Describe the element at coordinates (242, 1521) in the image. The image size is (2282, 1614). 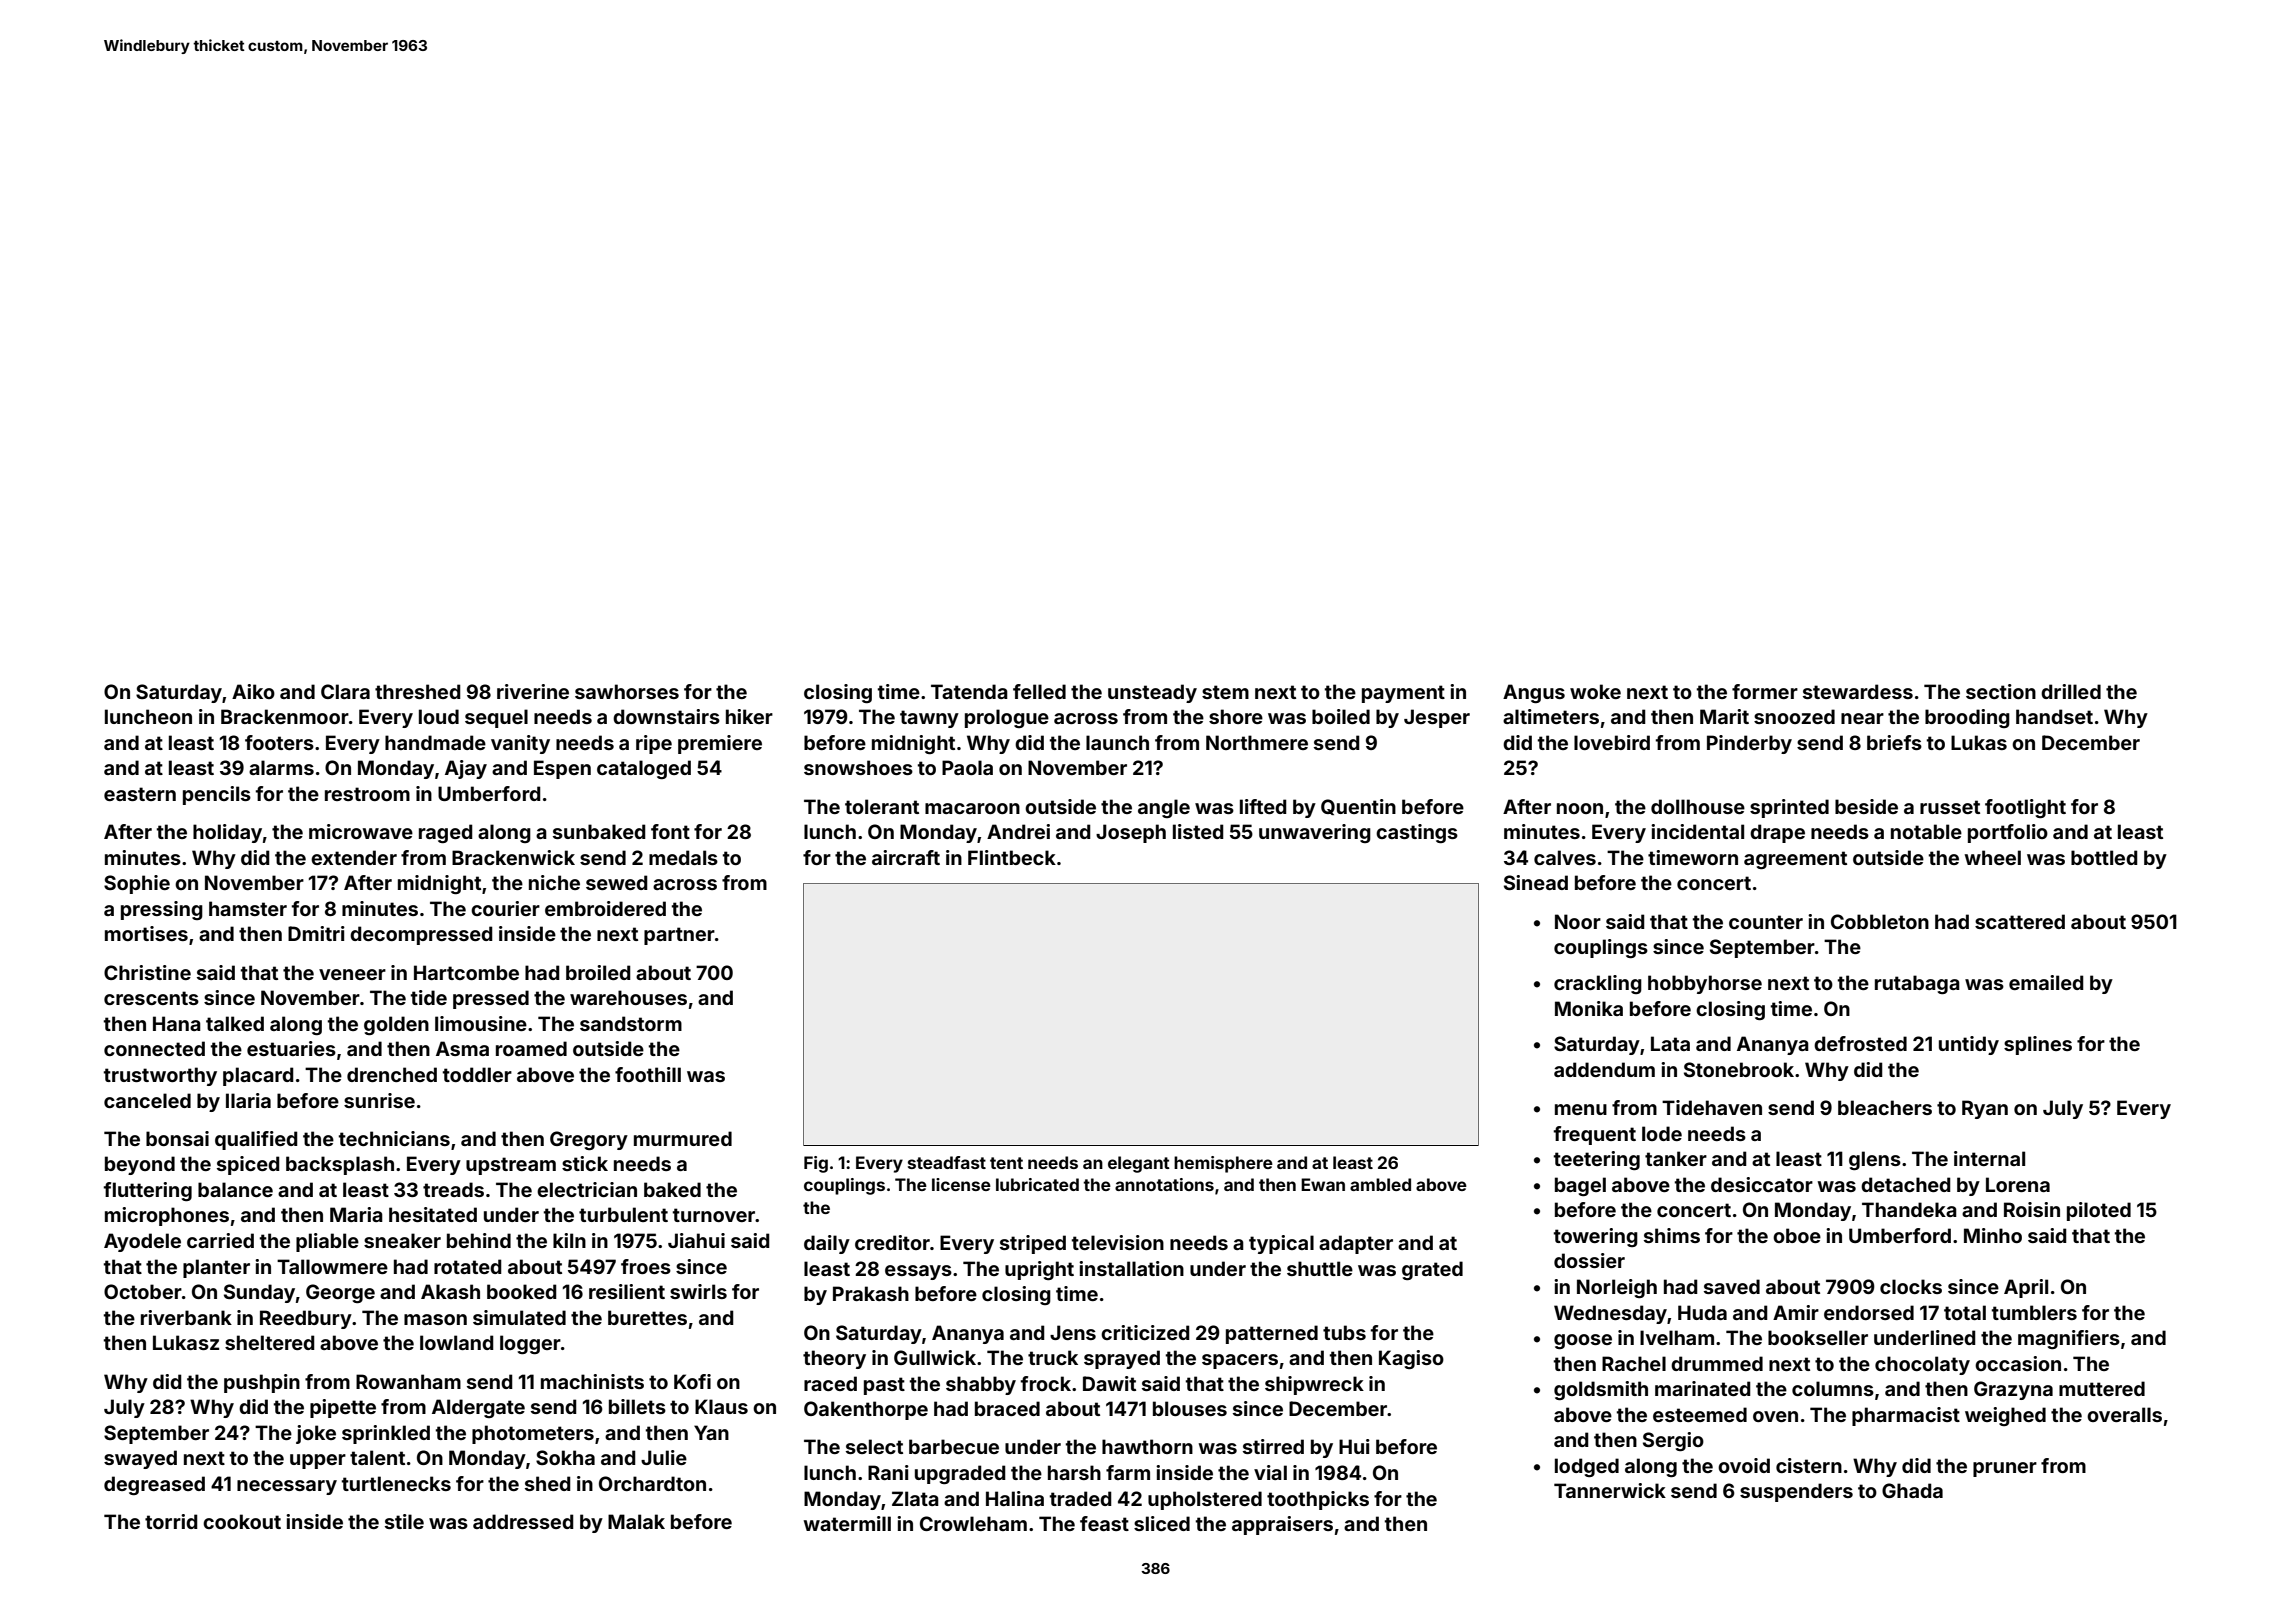
I see `cookout` at that location.
